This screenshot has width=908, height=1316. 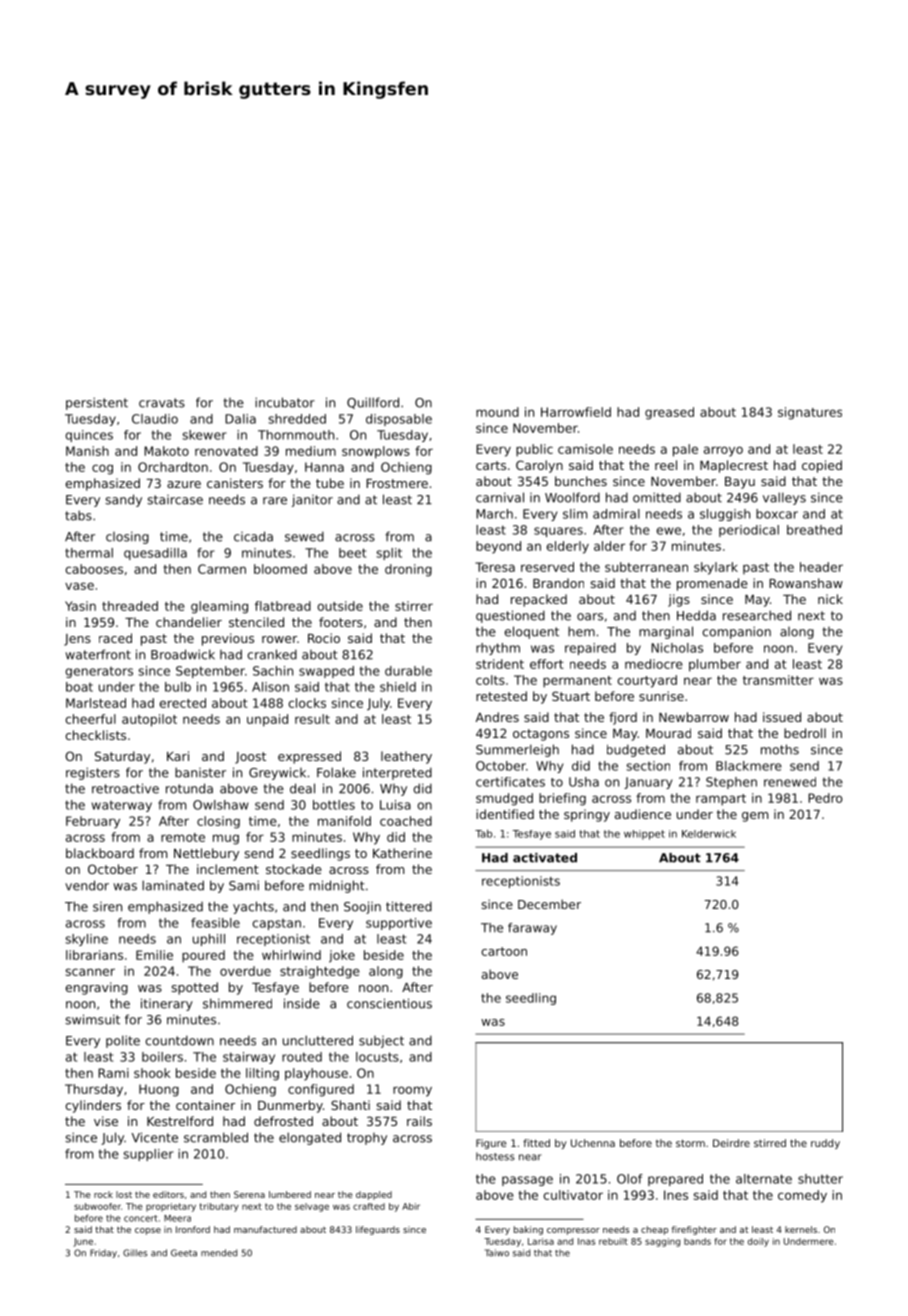 What do you see at coordinates (167, 1004) in the screenshot?
I see `itinerary` at bounding box center [167, 1004].
